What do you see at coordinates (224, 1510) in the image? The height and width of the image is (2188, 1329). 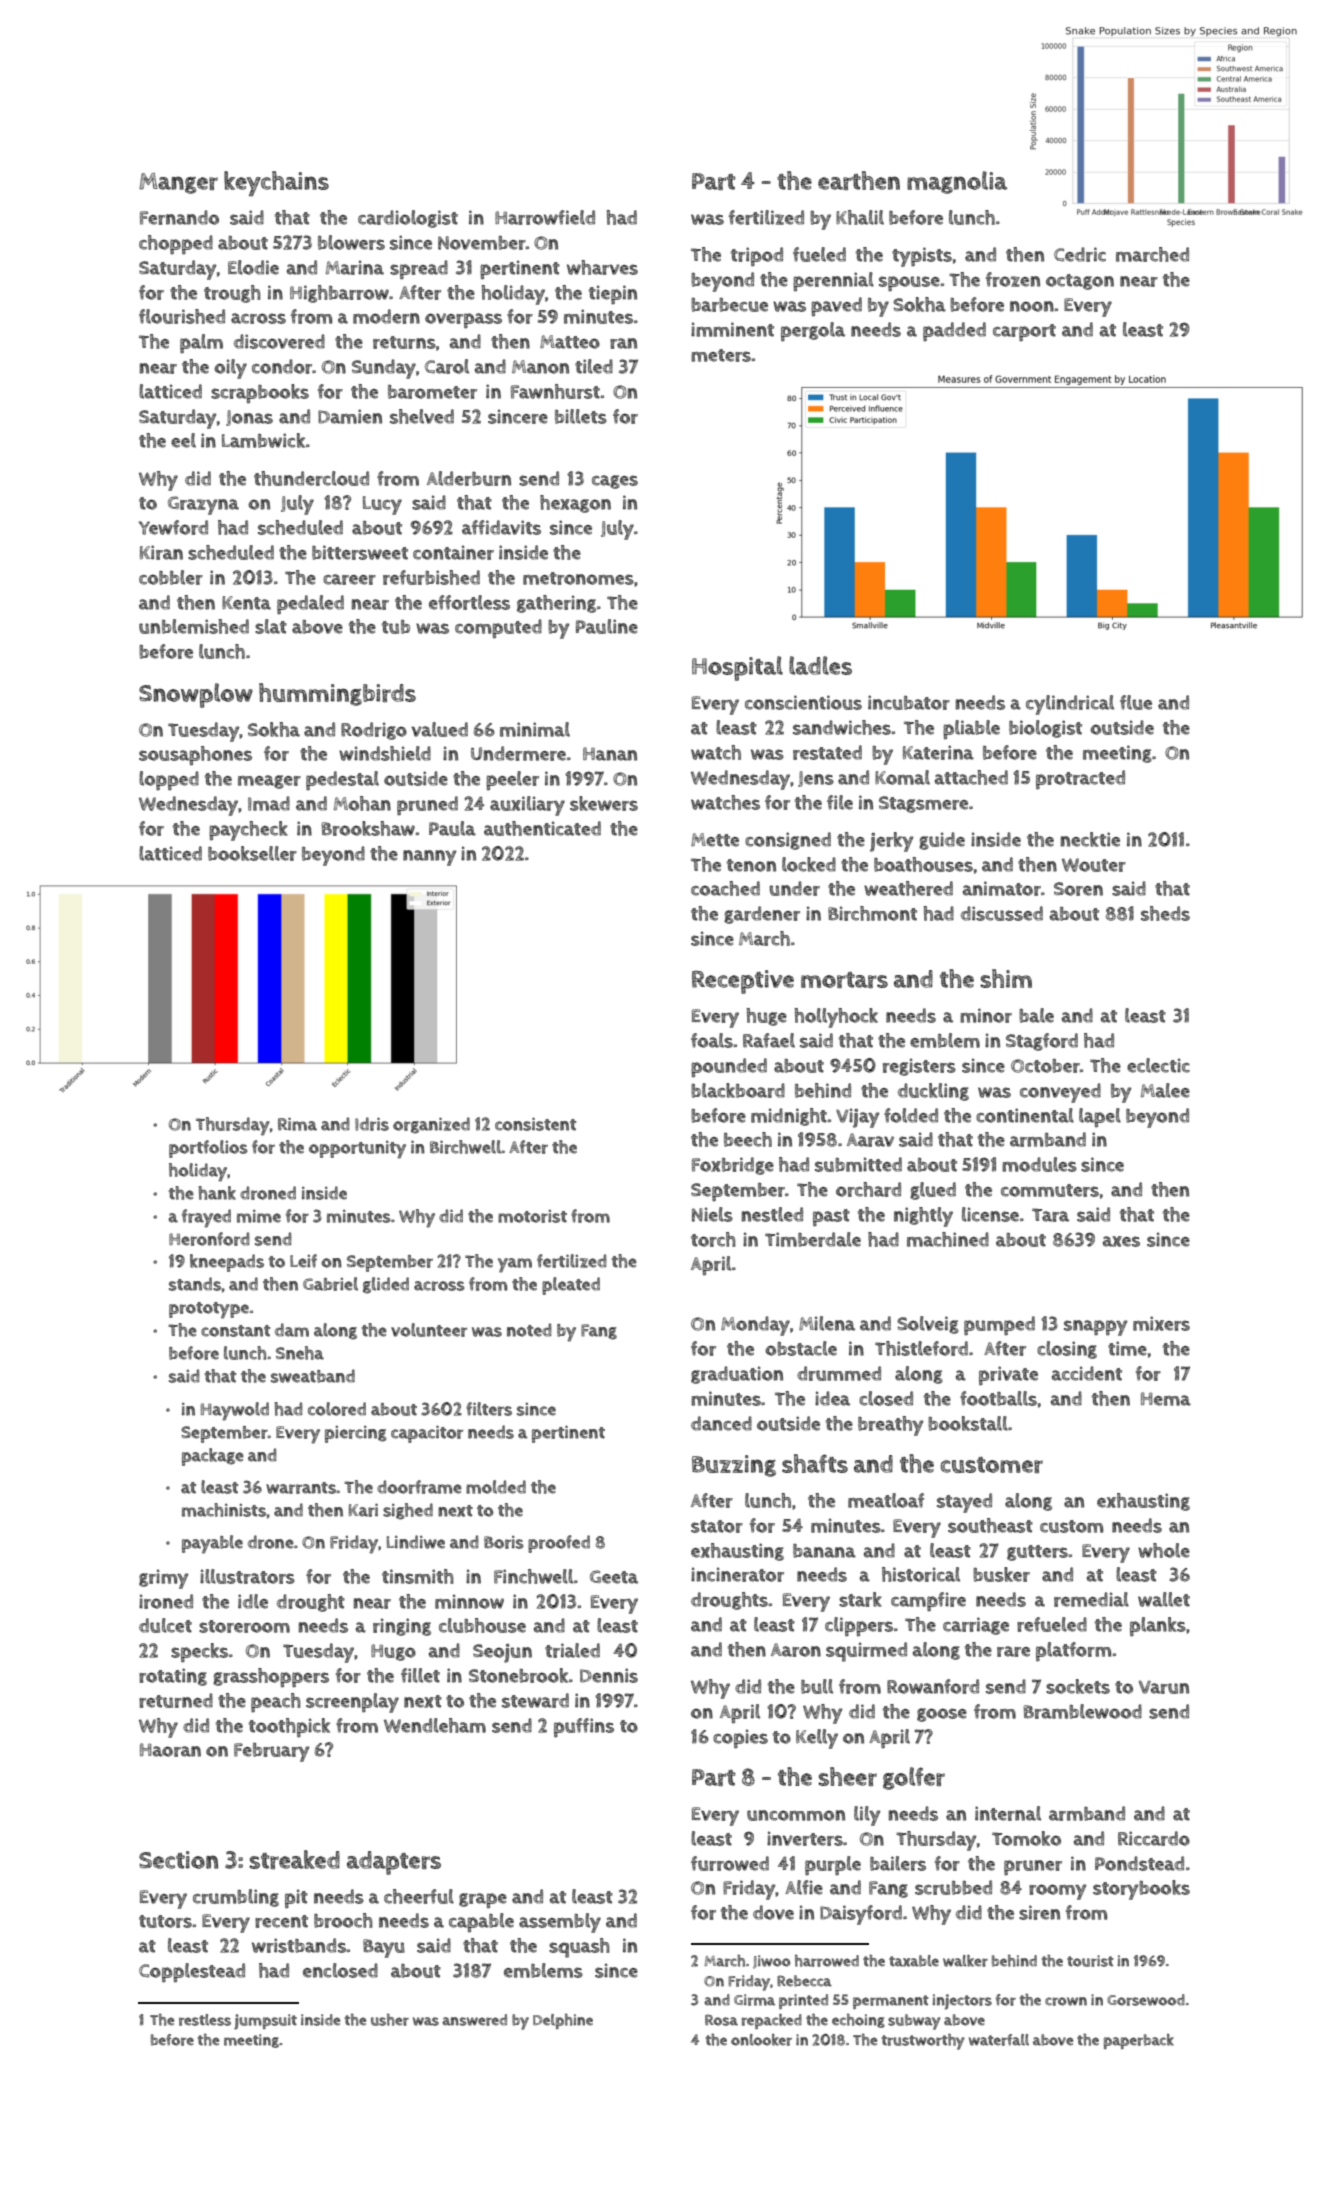 I see `machinists` at bounding box center [224, 1510].
